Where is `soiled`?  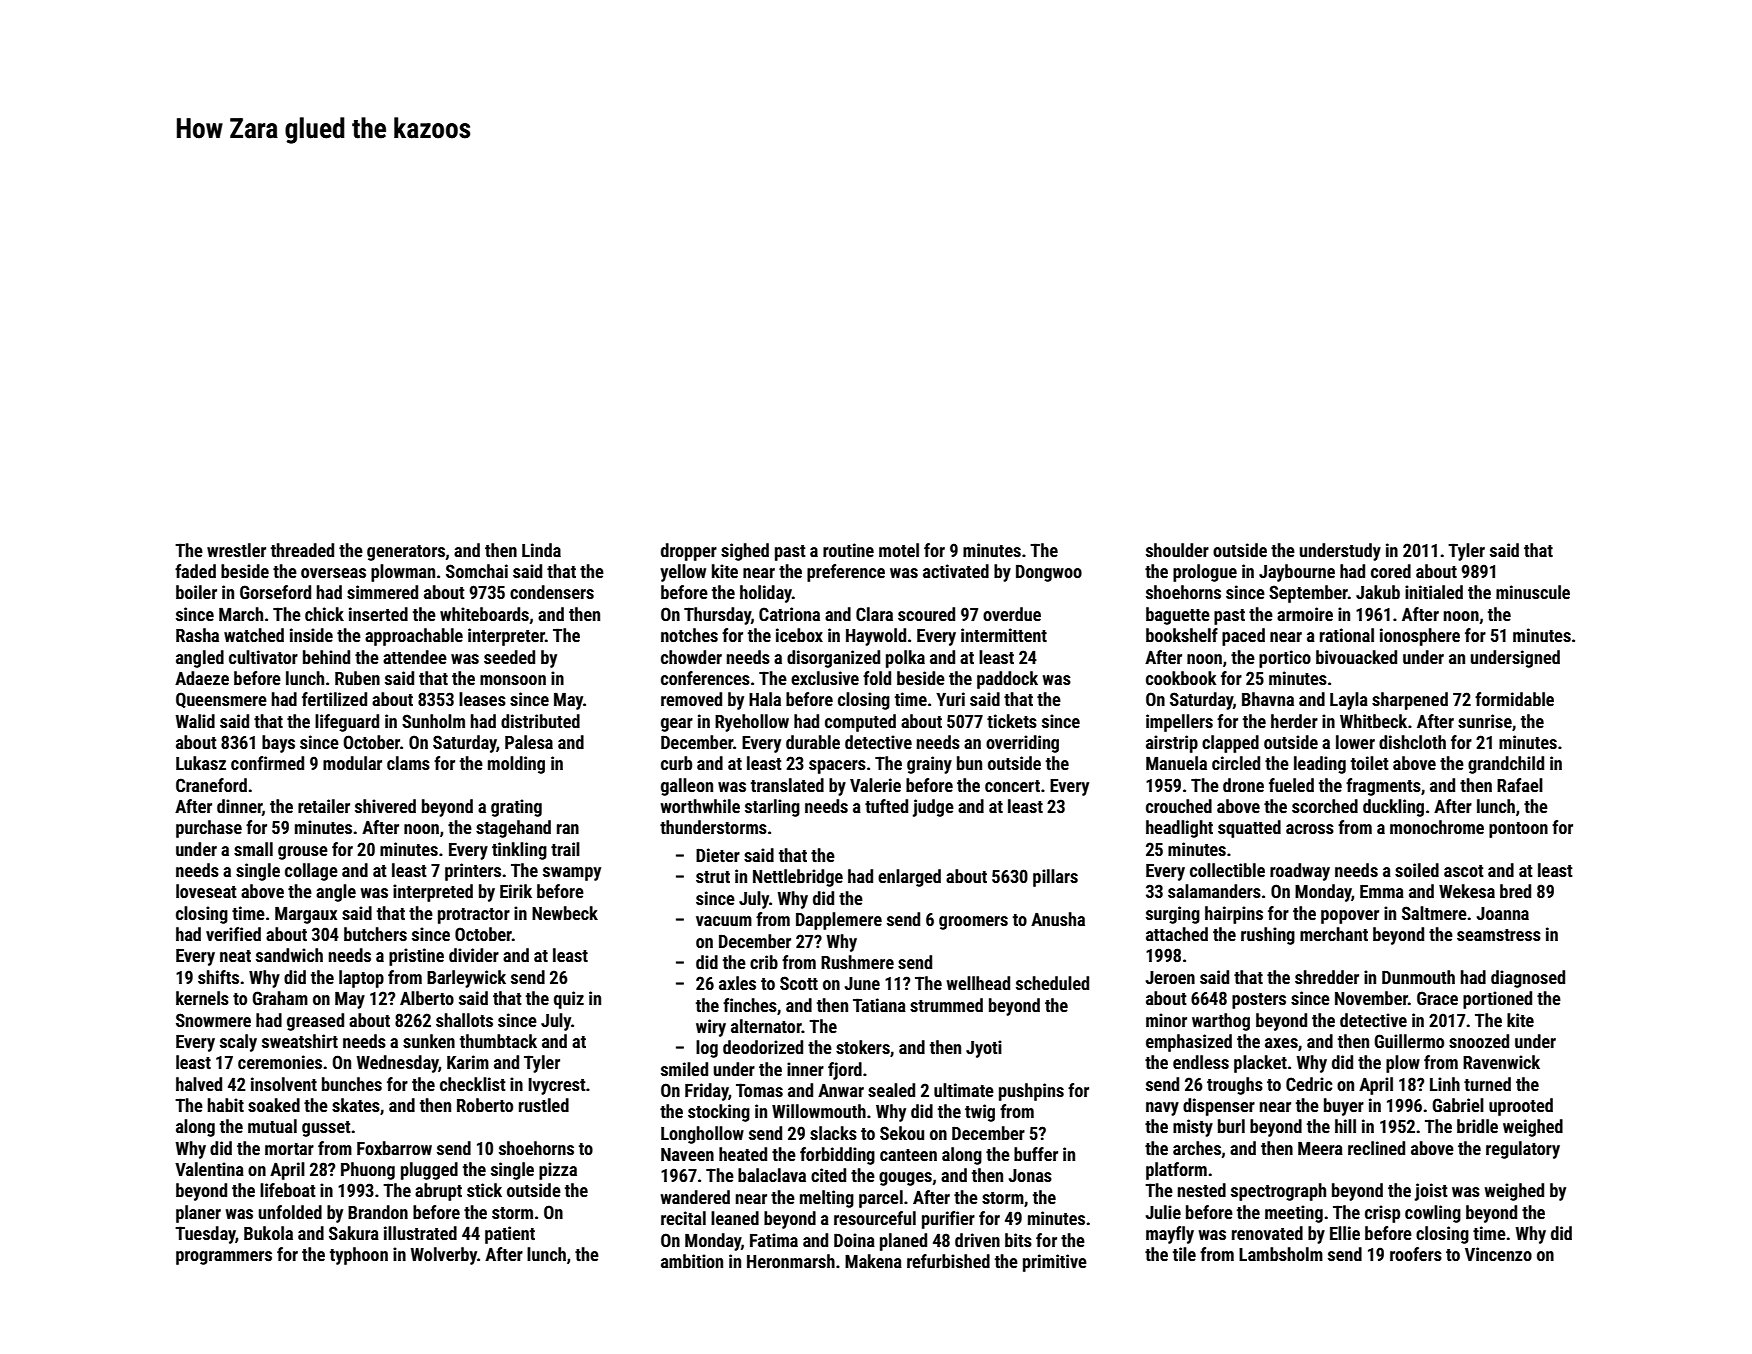
soiled is located at coordinates (1417, 870).
